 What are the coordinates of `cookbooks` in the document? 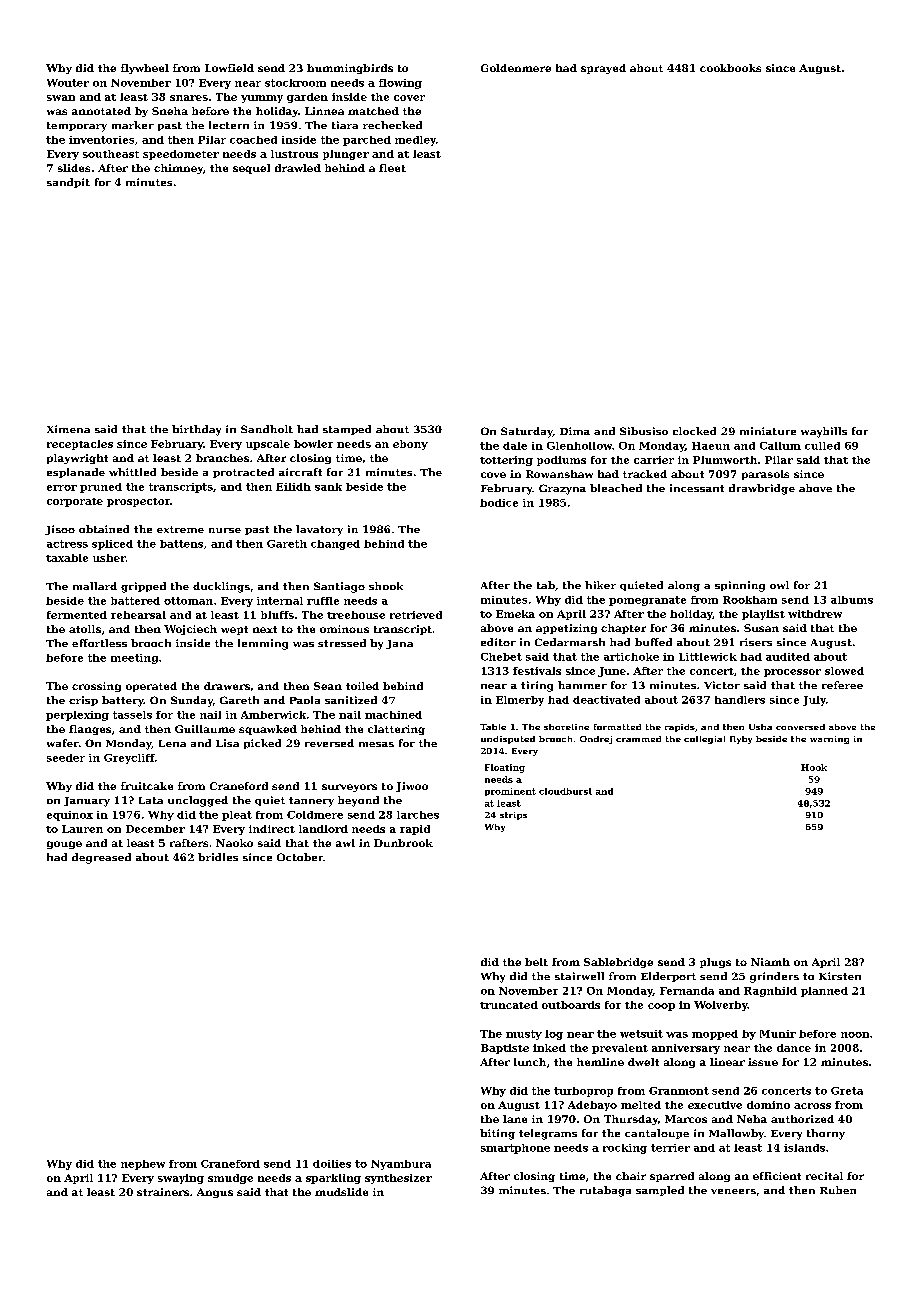 It's located at (730, 68).
